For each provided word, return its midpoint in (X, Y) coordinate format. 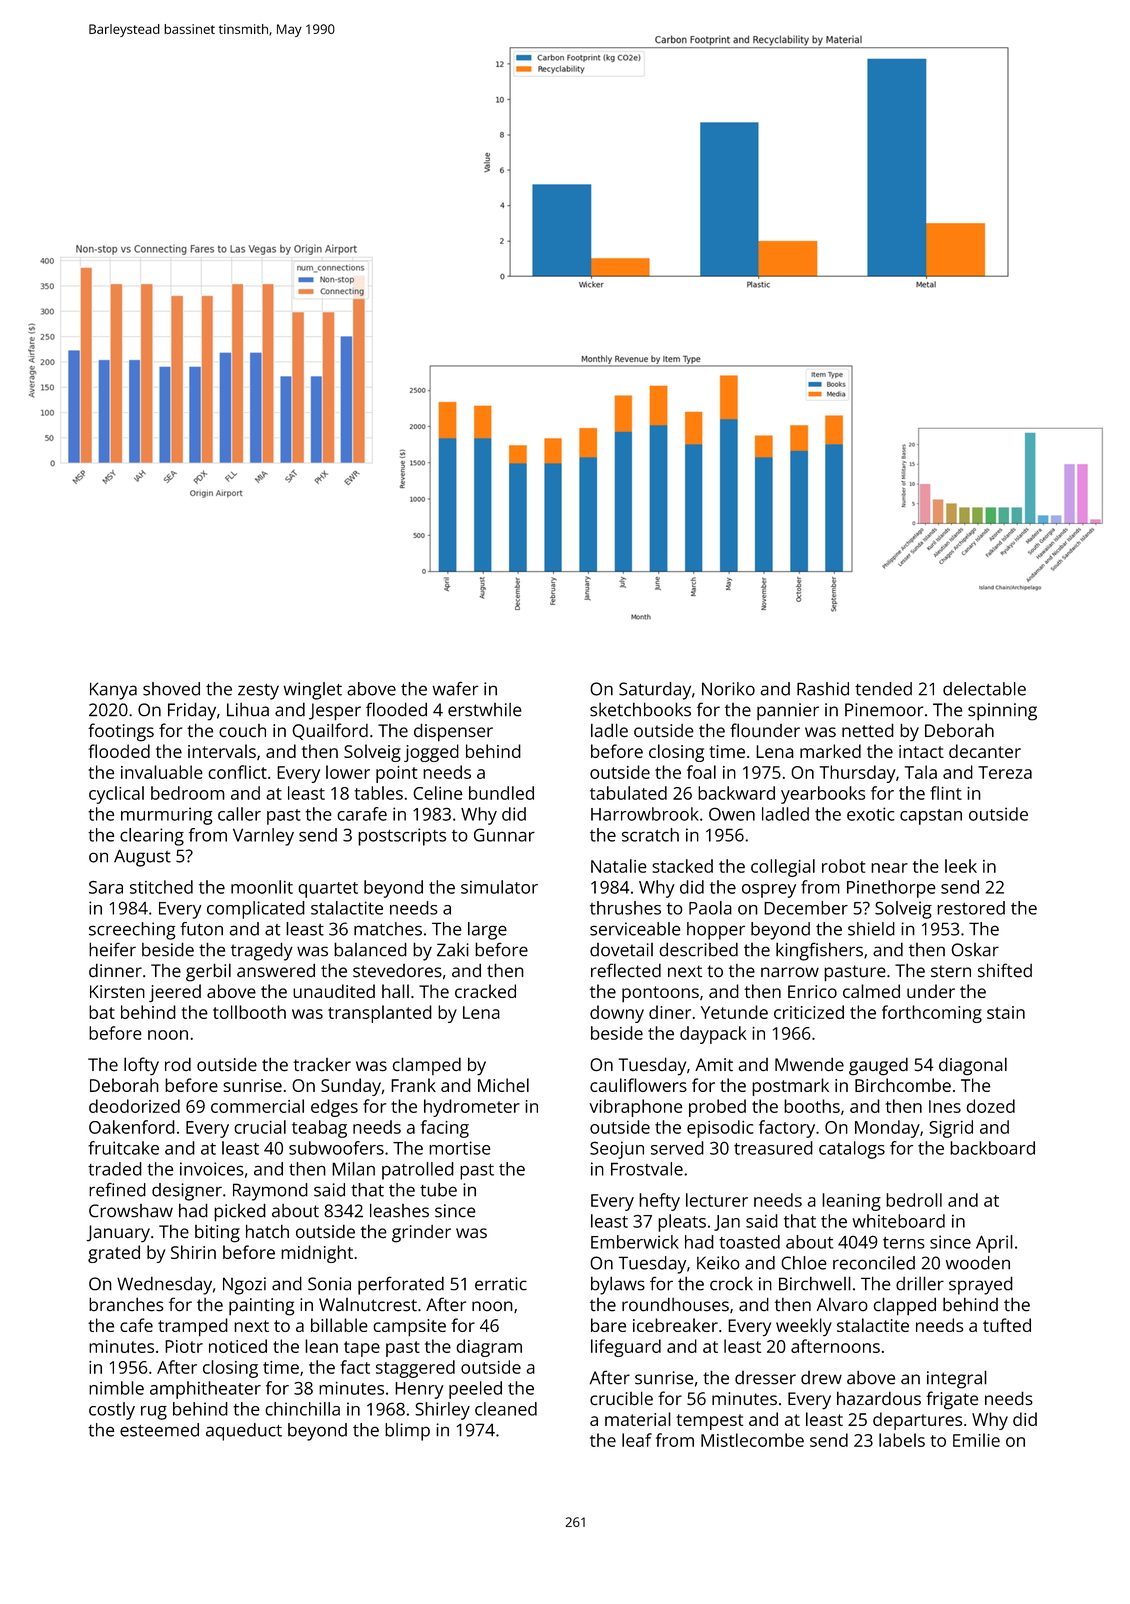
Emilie (976, 1440)
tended (883, 689)
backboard (992, 1148)
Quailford (330, 731)
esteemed (159, 1430)
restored (971, 908)
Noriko (728, 689)
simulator (499, 887)
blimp (407, 1432)
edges (334, 1108)
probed (717, 1108)
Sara (106, 887)
